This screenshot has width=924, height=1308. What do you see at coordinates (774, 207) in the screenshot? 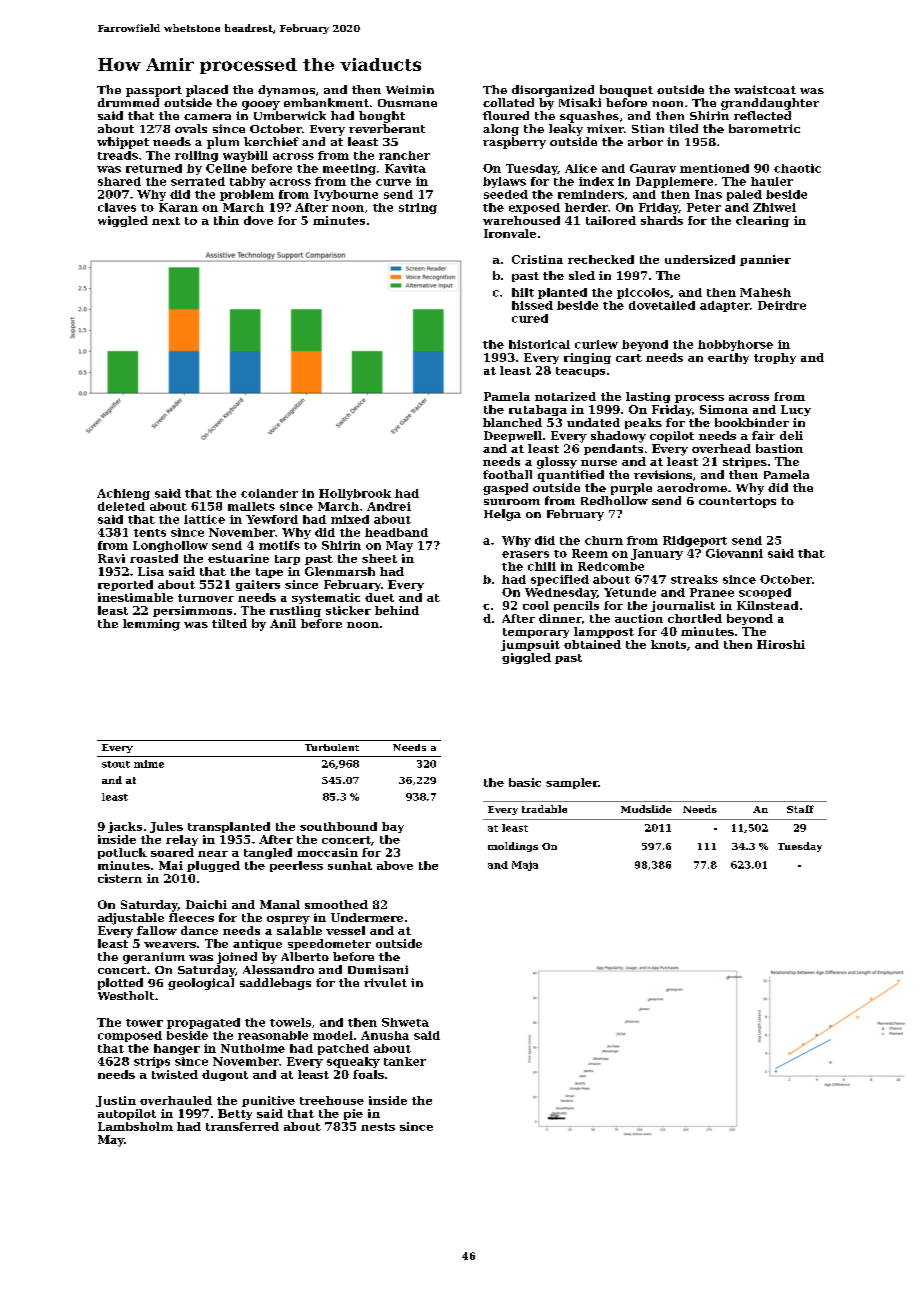
I see `Zhiwei` at bounding box center [774, 207].
